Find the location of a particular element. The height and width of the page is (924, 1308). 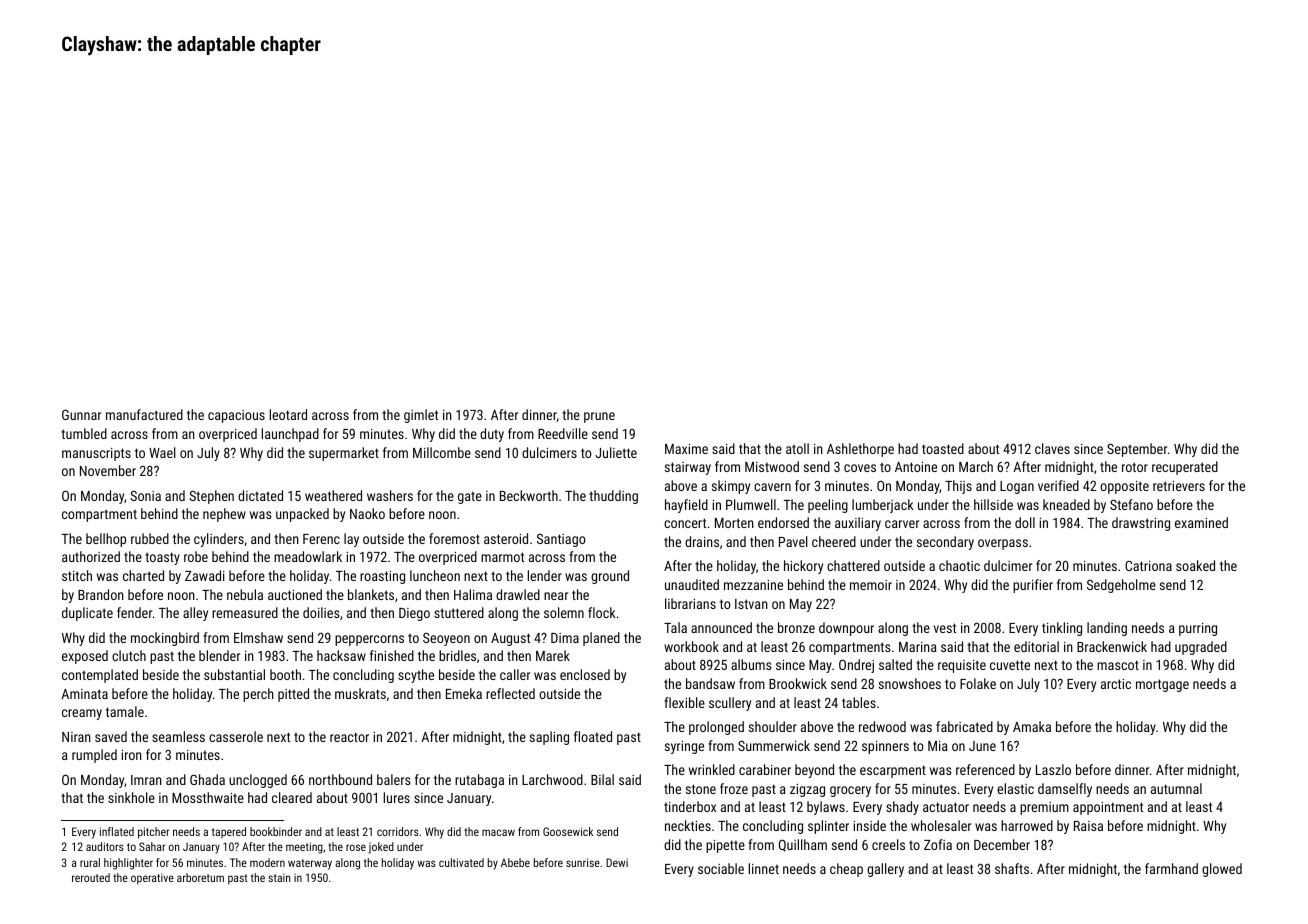

claves is located at coordinates (1052, 448).
